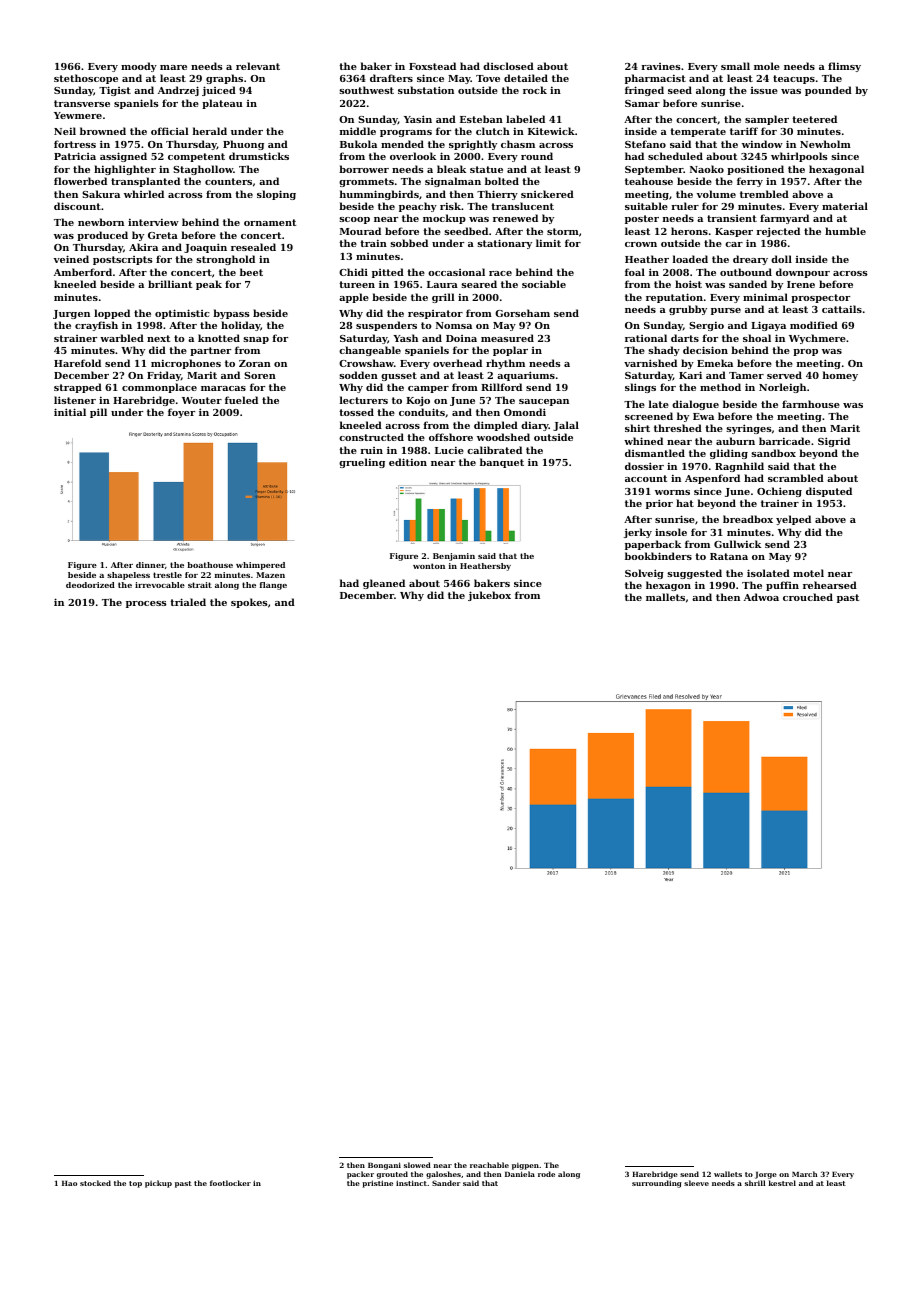  Describe the element at coordinates (428, 389) in the screenshot. I see `camper` at that location.
